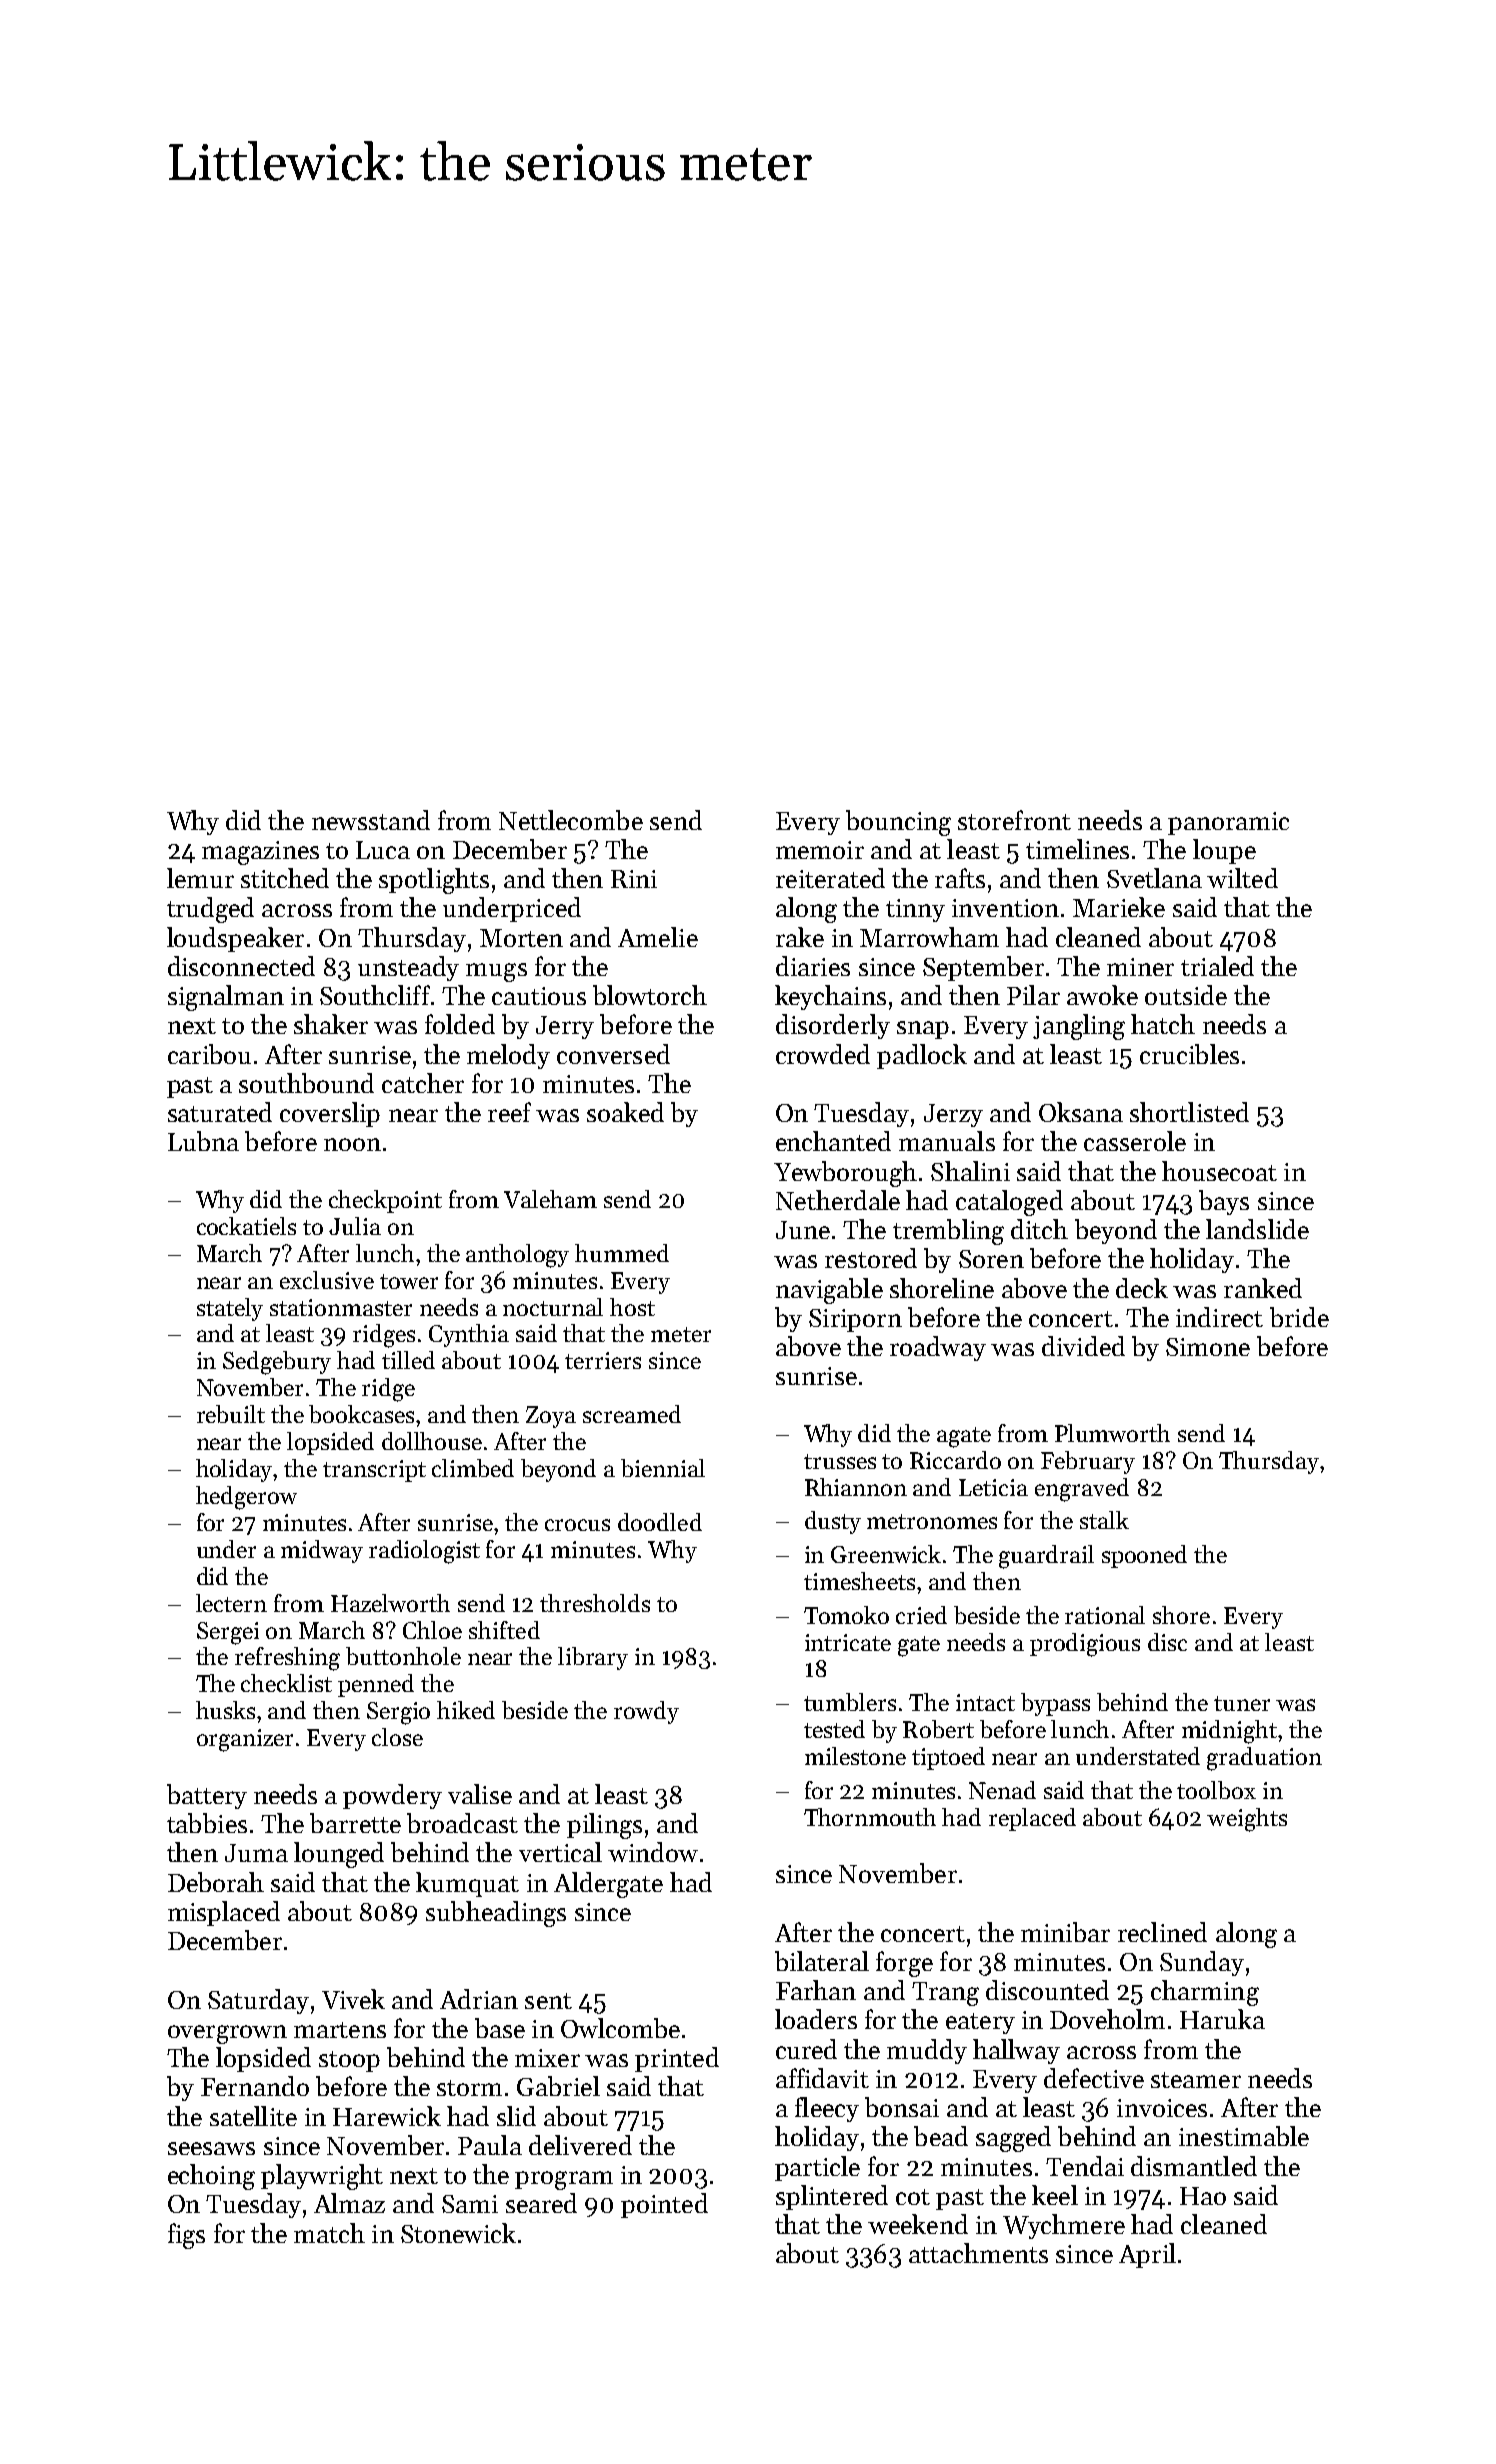 The image size is (1496, 2464). What do you see at coordinates (1208, 1347) in the page?
I see `Simone` at bounding box center [1208, 1347].
